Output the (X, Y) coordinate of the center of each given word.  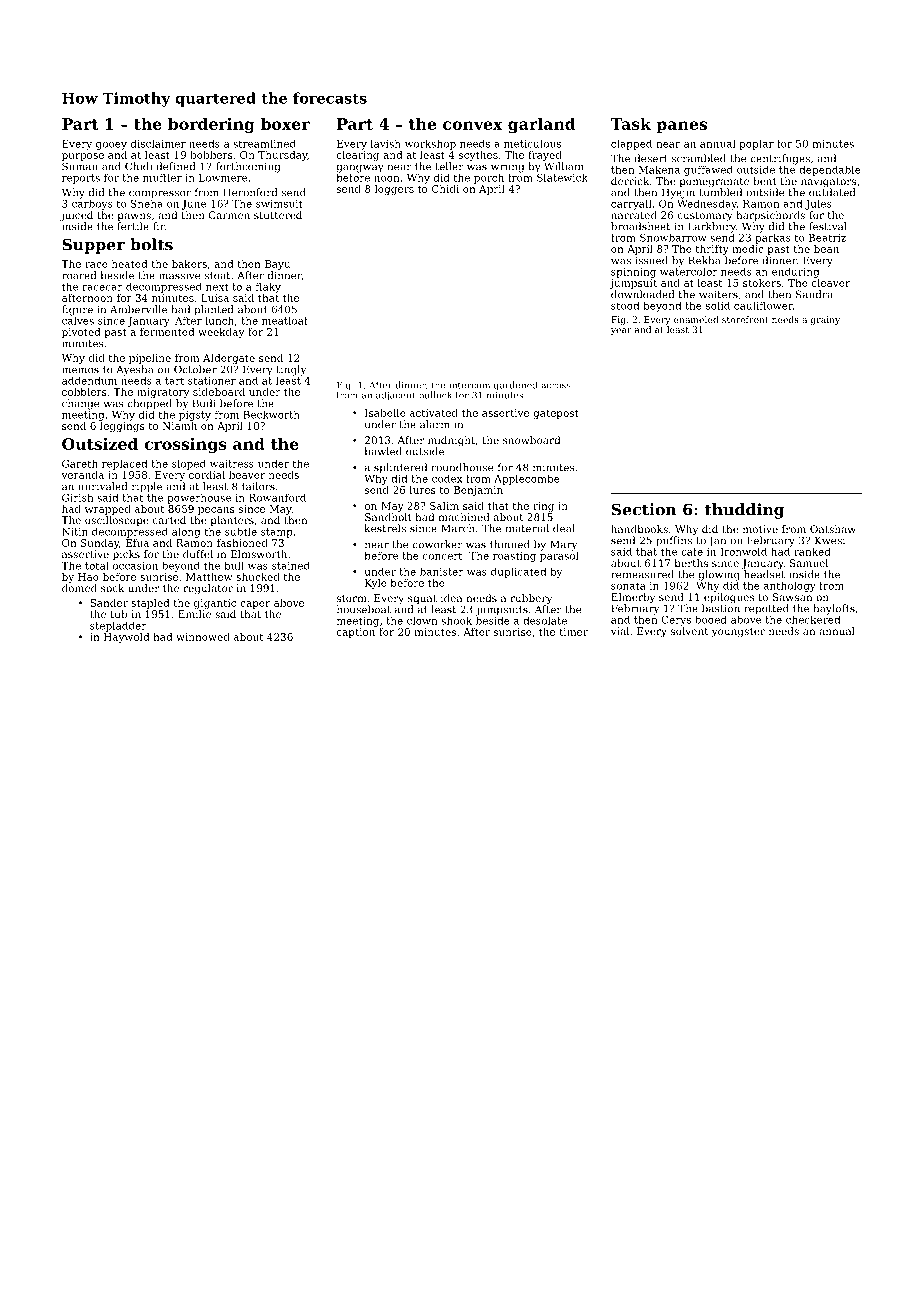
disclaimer (158, 144)
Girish (77, 497)
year (621, 331)
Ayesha (134, 370)
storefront (745, 319)
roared (79, 275)
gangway (360, 168)
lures (423, 490)
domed (79, 588)
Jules (818, 205)
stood (625, 305)
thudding (745, 511)
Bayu (277, 265)
